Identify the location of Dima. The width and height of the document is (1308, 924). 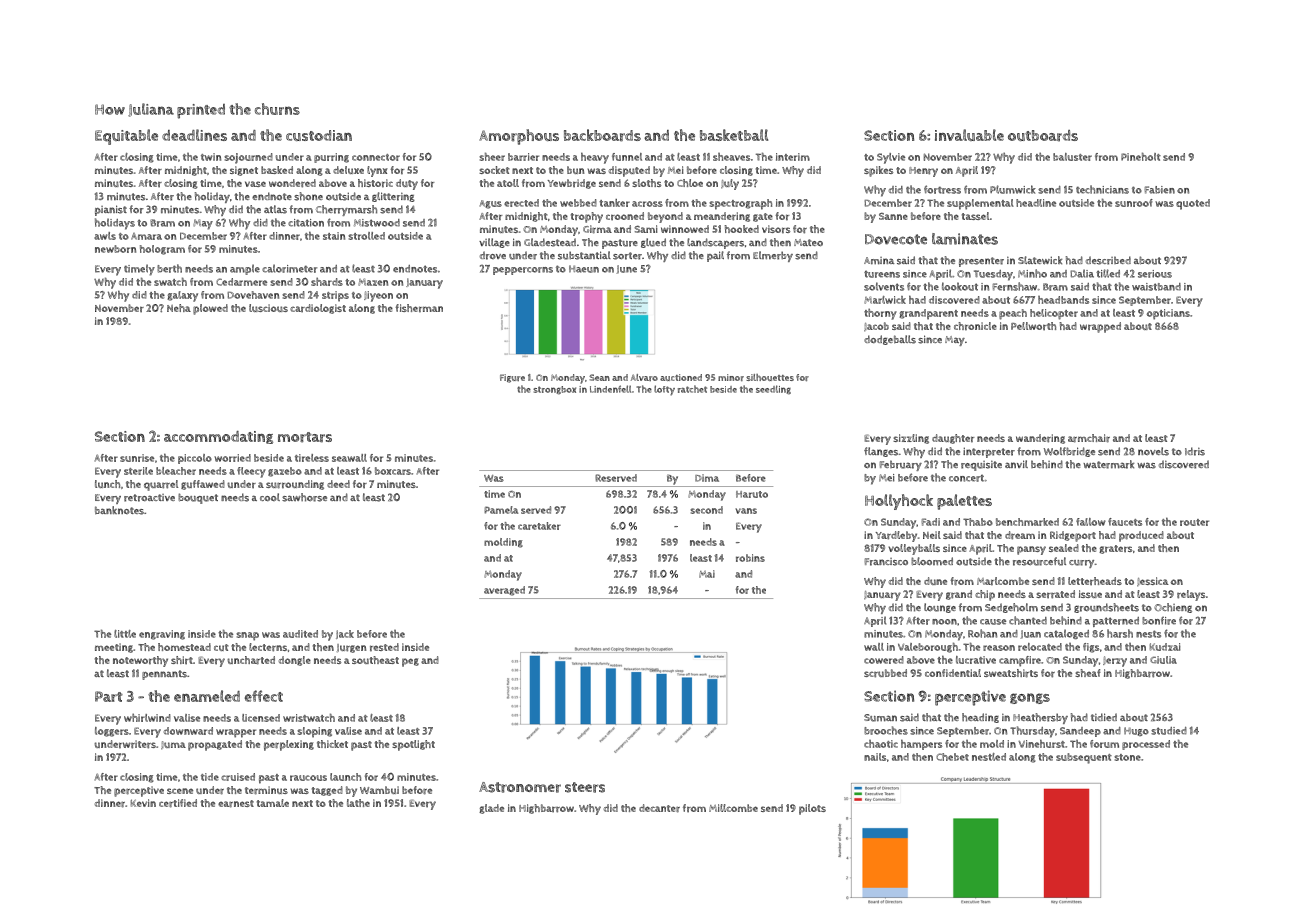
(707, 478).
